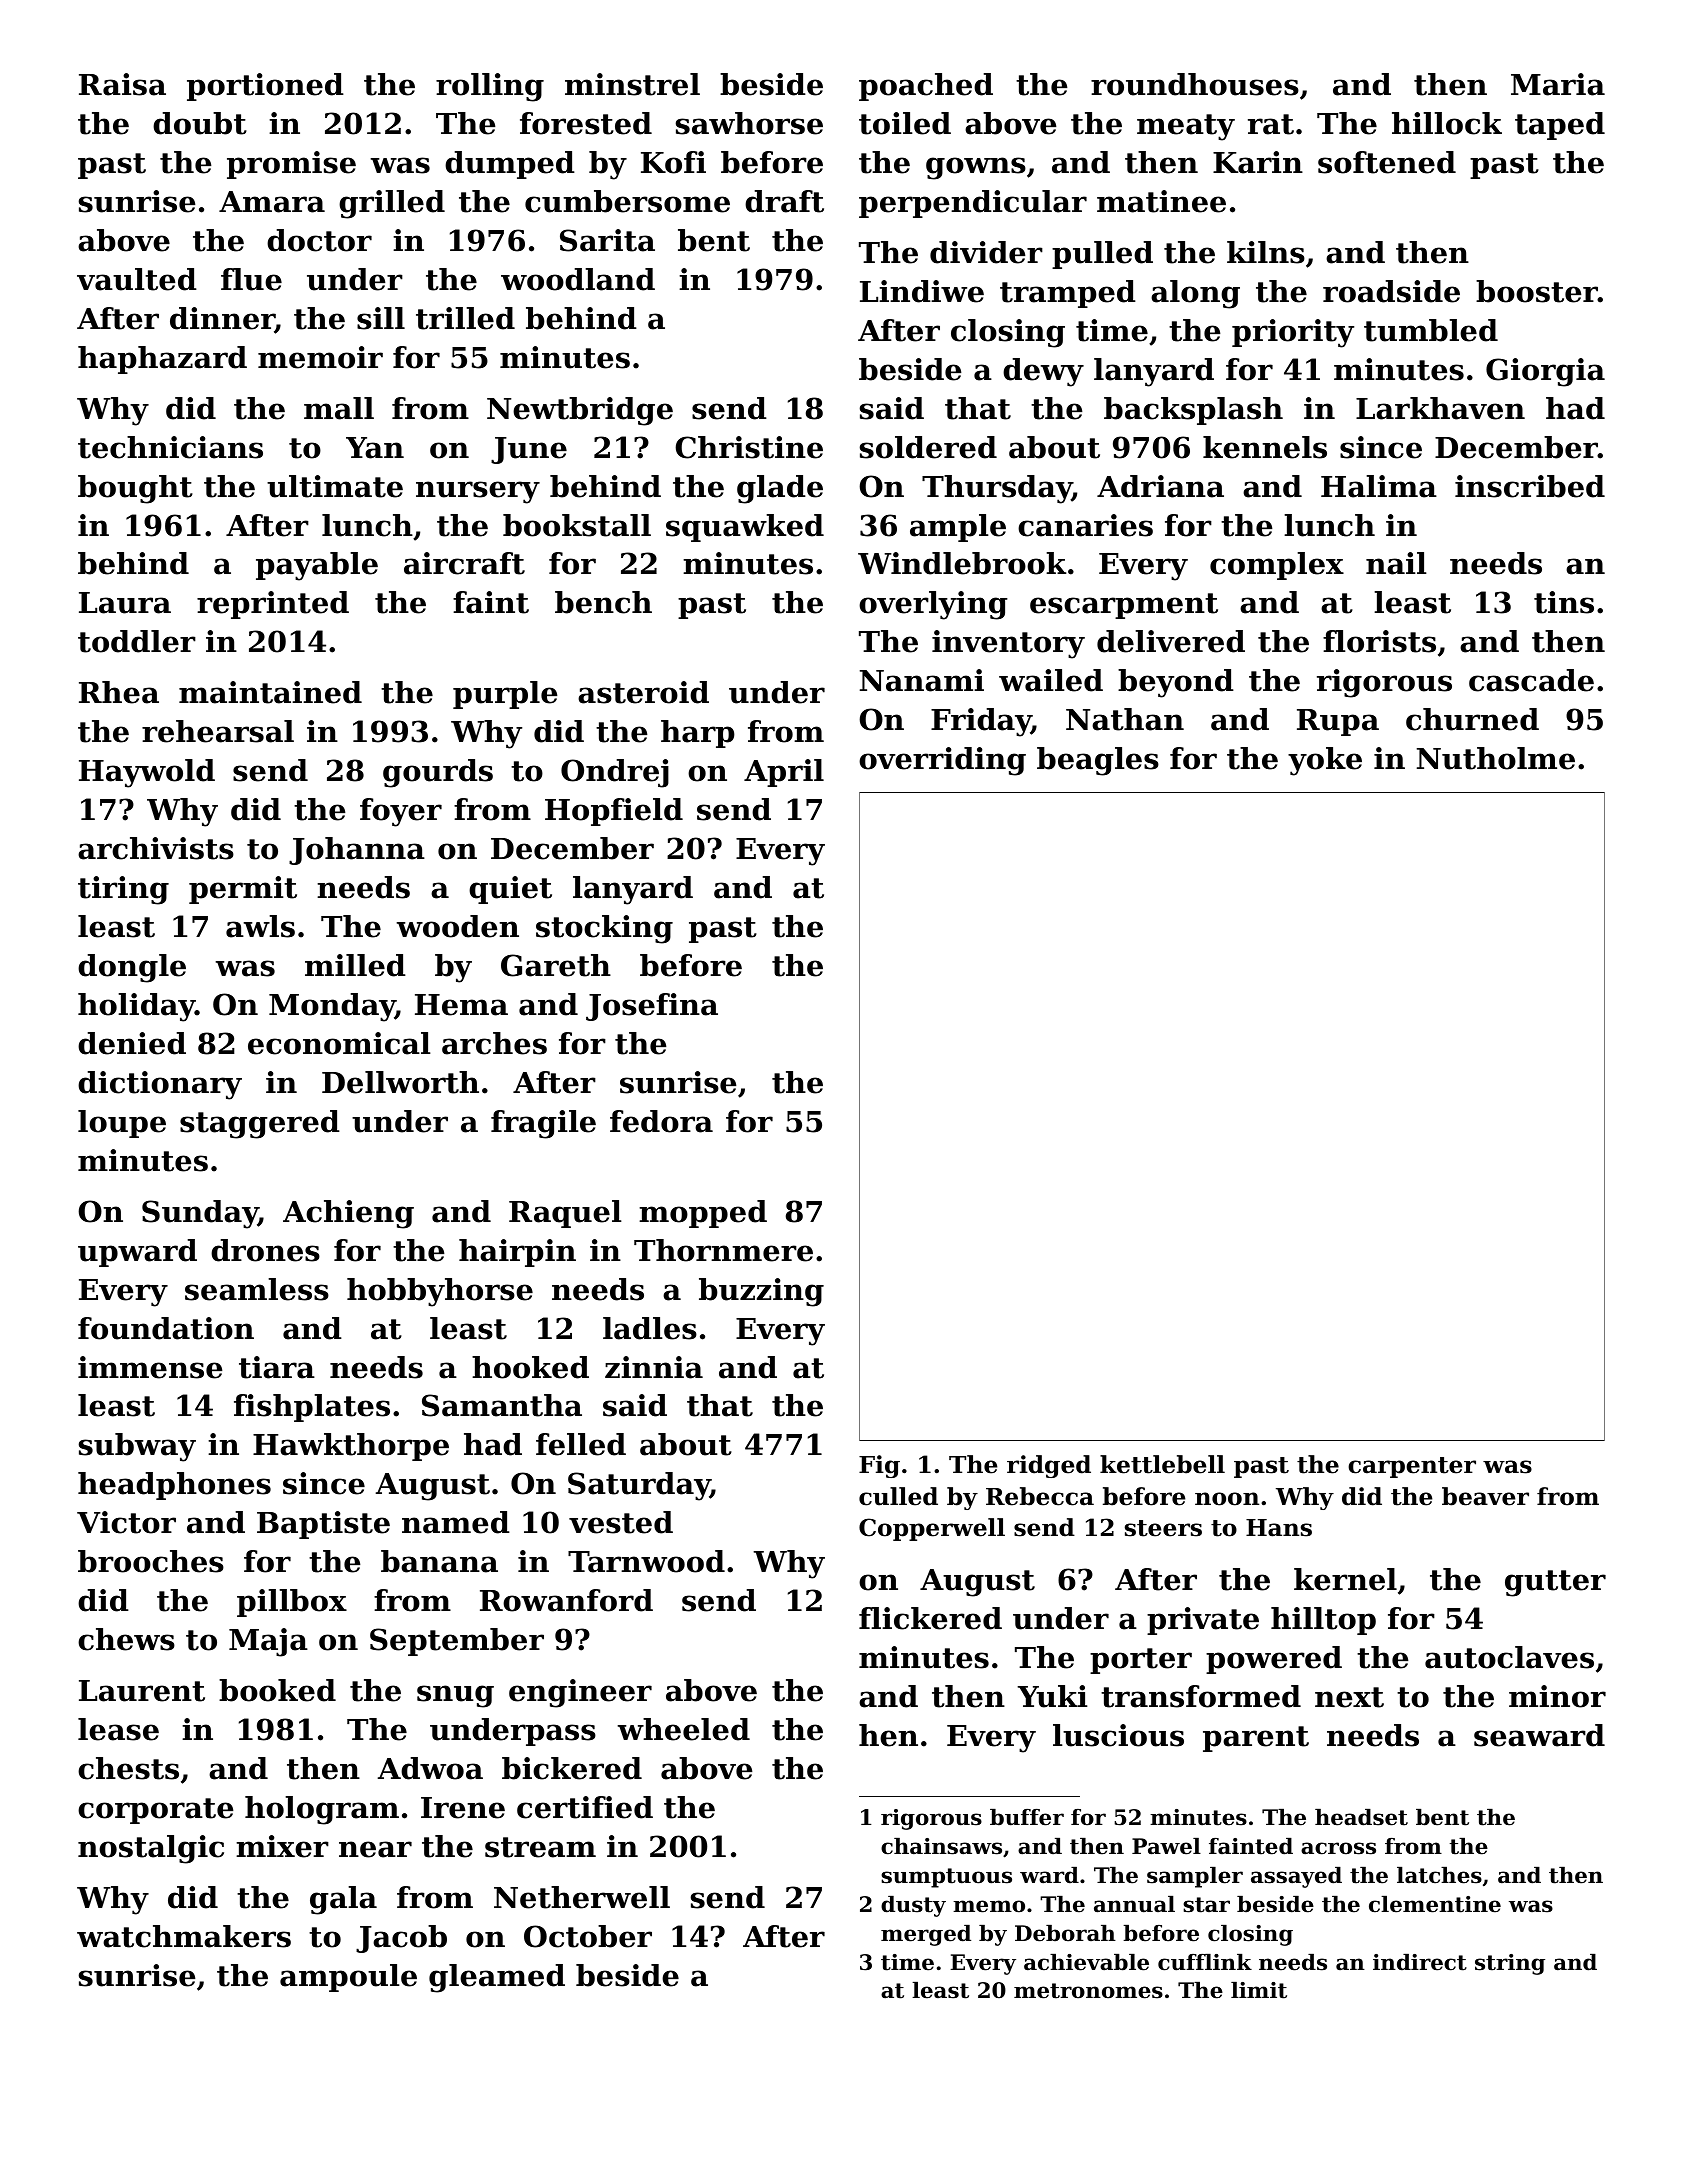 The image size is (1683, 2178). What do you see at coordinates (401, 1939) in the screenshot?
I see `Jacob` at bounding box center [401, 1939].
